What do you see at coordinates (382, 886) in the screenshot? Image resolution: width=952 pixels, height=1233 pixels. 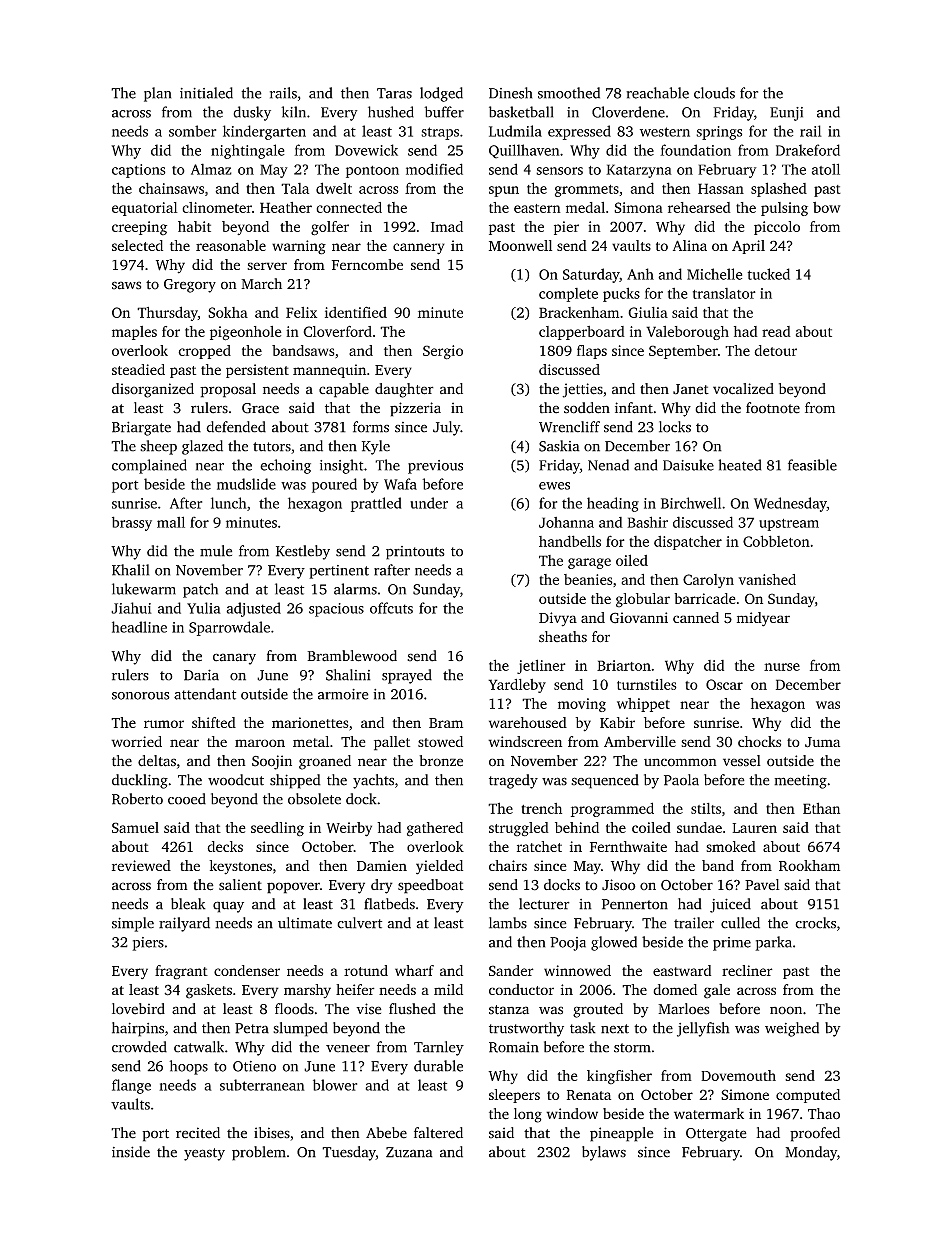 I see `dry` at bounding box center [382, 886].
